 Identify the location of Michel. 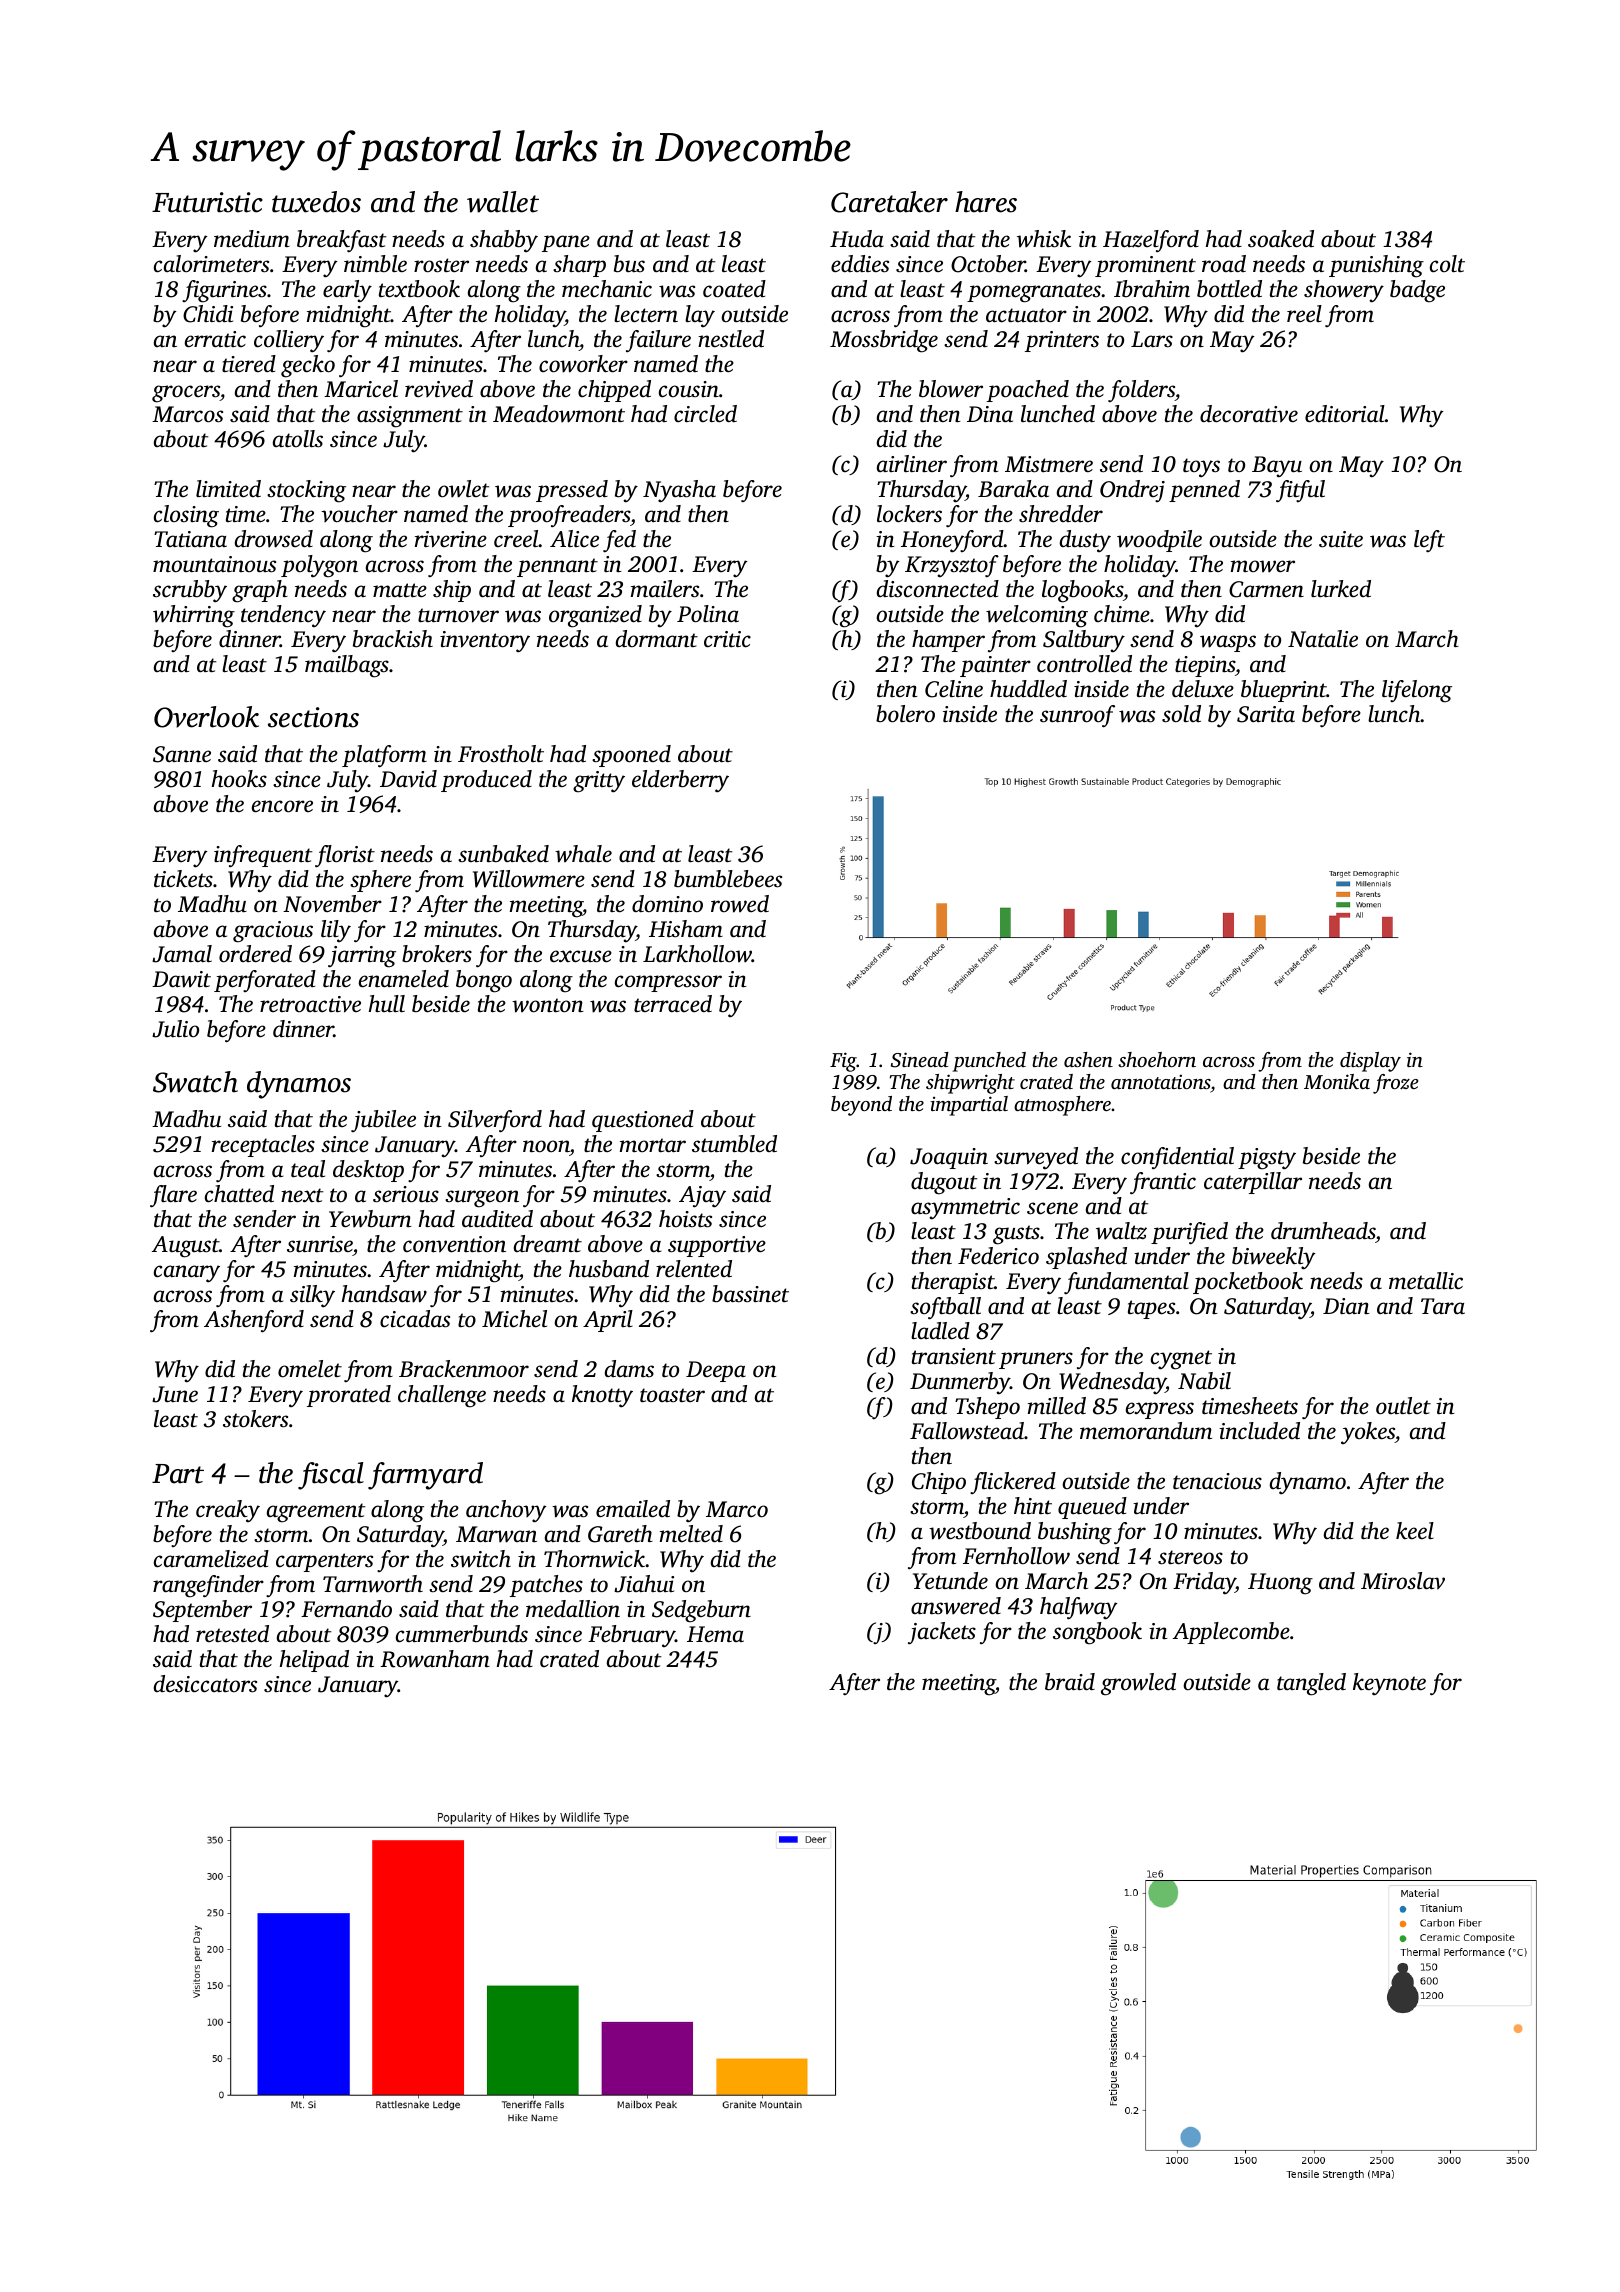
(514, 1319).
